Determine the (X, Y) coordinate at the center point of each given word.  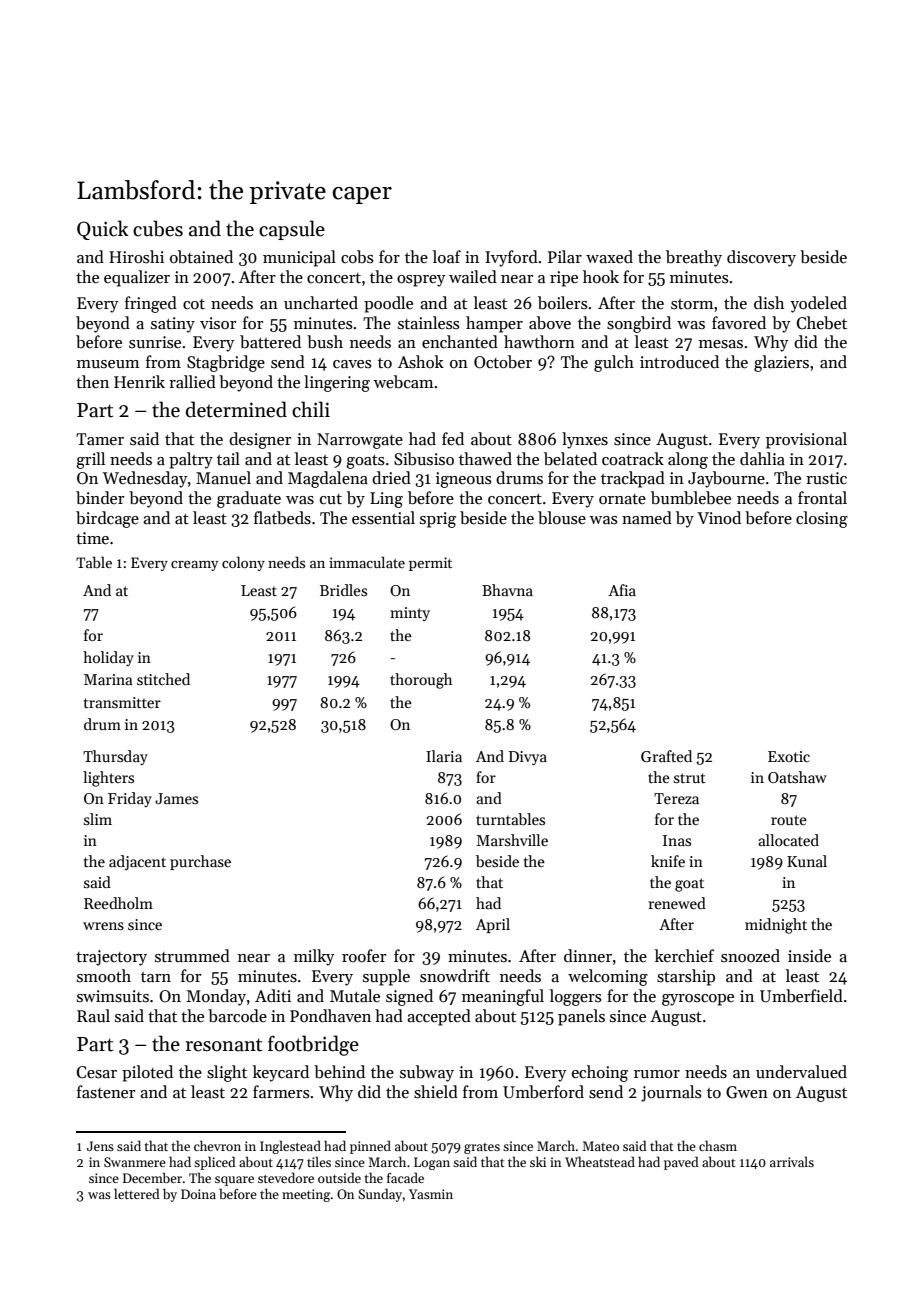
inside (809, 956)
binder (100, 498)
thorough (421, 681)
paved (681, 1163)
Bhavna (507, 590)
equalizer (137, 278)
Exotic (789, 756)
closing (822, 519)
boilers (563, 303)
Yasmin (431, 1194)
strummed (192, 956)
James (176, 798)
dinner (588, 956)
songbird (639, 324)
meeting (306, 1195)
